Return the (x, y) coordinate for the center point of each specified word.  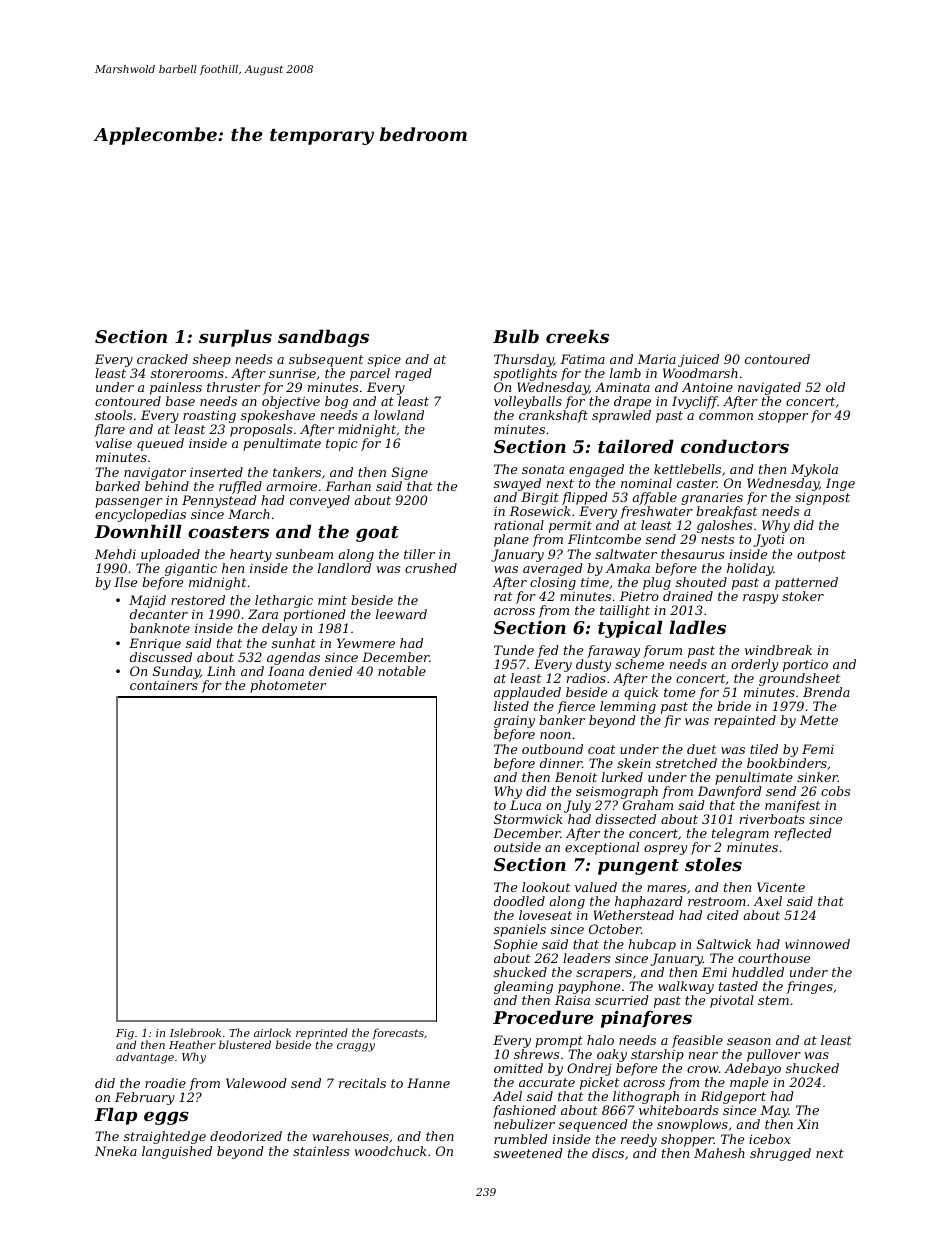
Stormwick (528, 819)
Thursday (524, 360)
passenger (129, 503)
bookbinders (787, 763)
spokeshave (278, 416)
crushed (431, 568)
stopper (783, 417)
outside (517, 847)
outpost (821, 556)
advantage (145, 1058)
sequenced (593, 1125)
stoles (713, 864)
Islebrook (195, 1032)
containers (164, 685)
